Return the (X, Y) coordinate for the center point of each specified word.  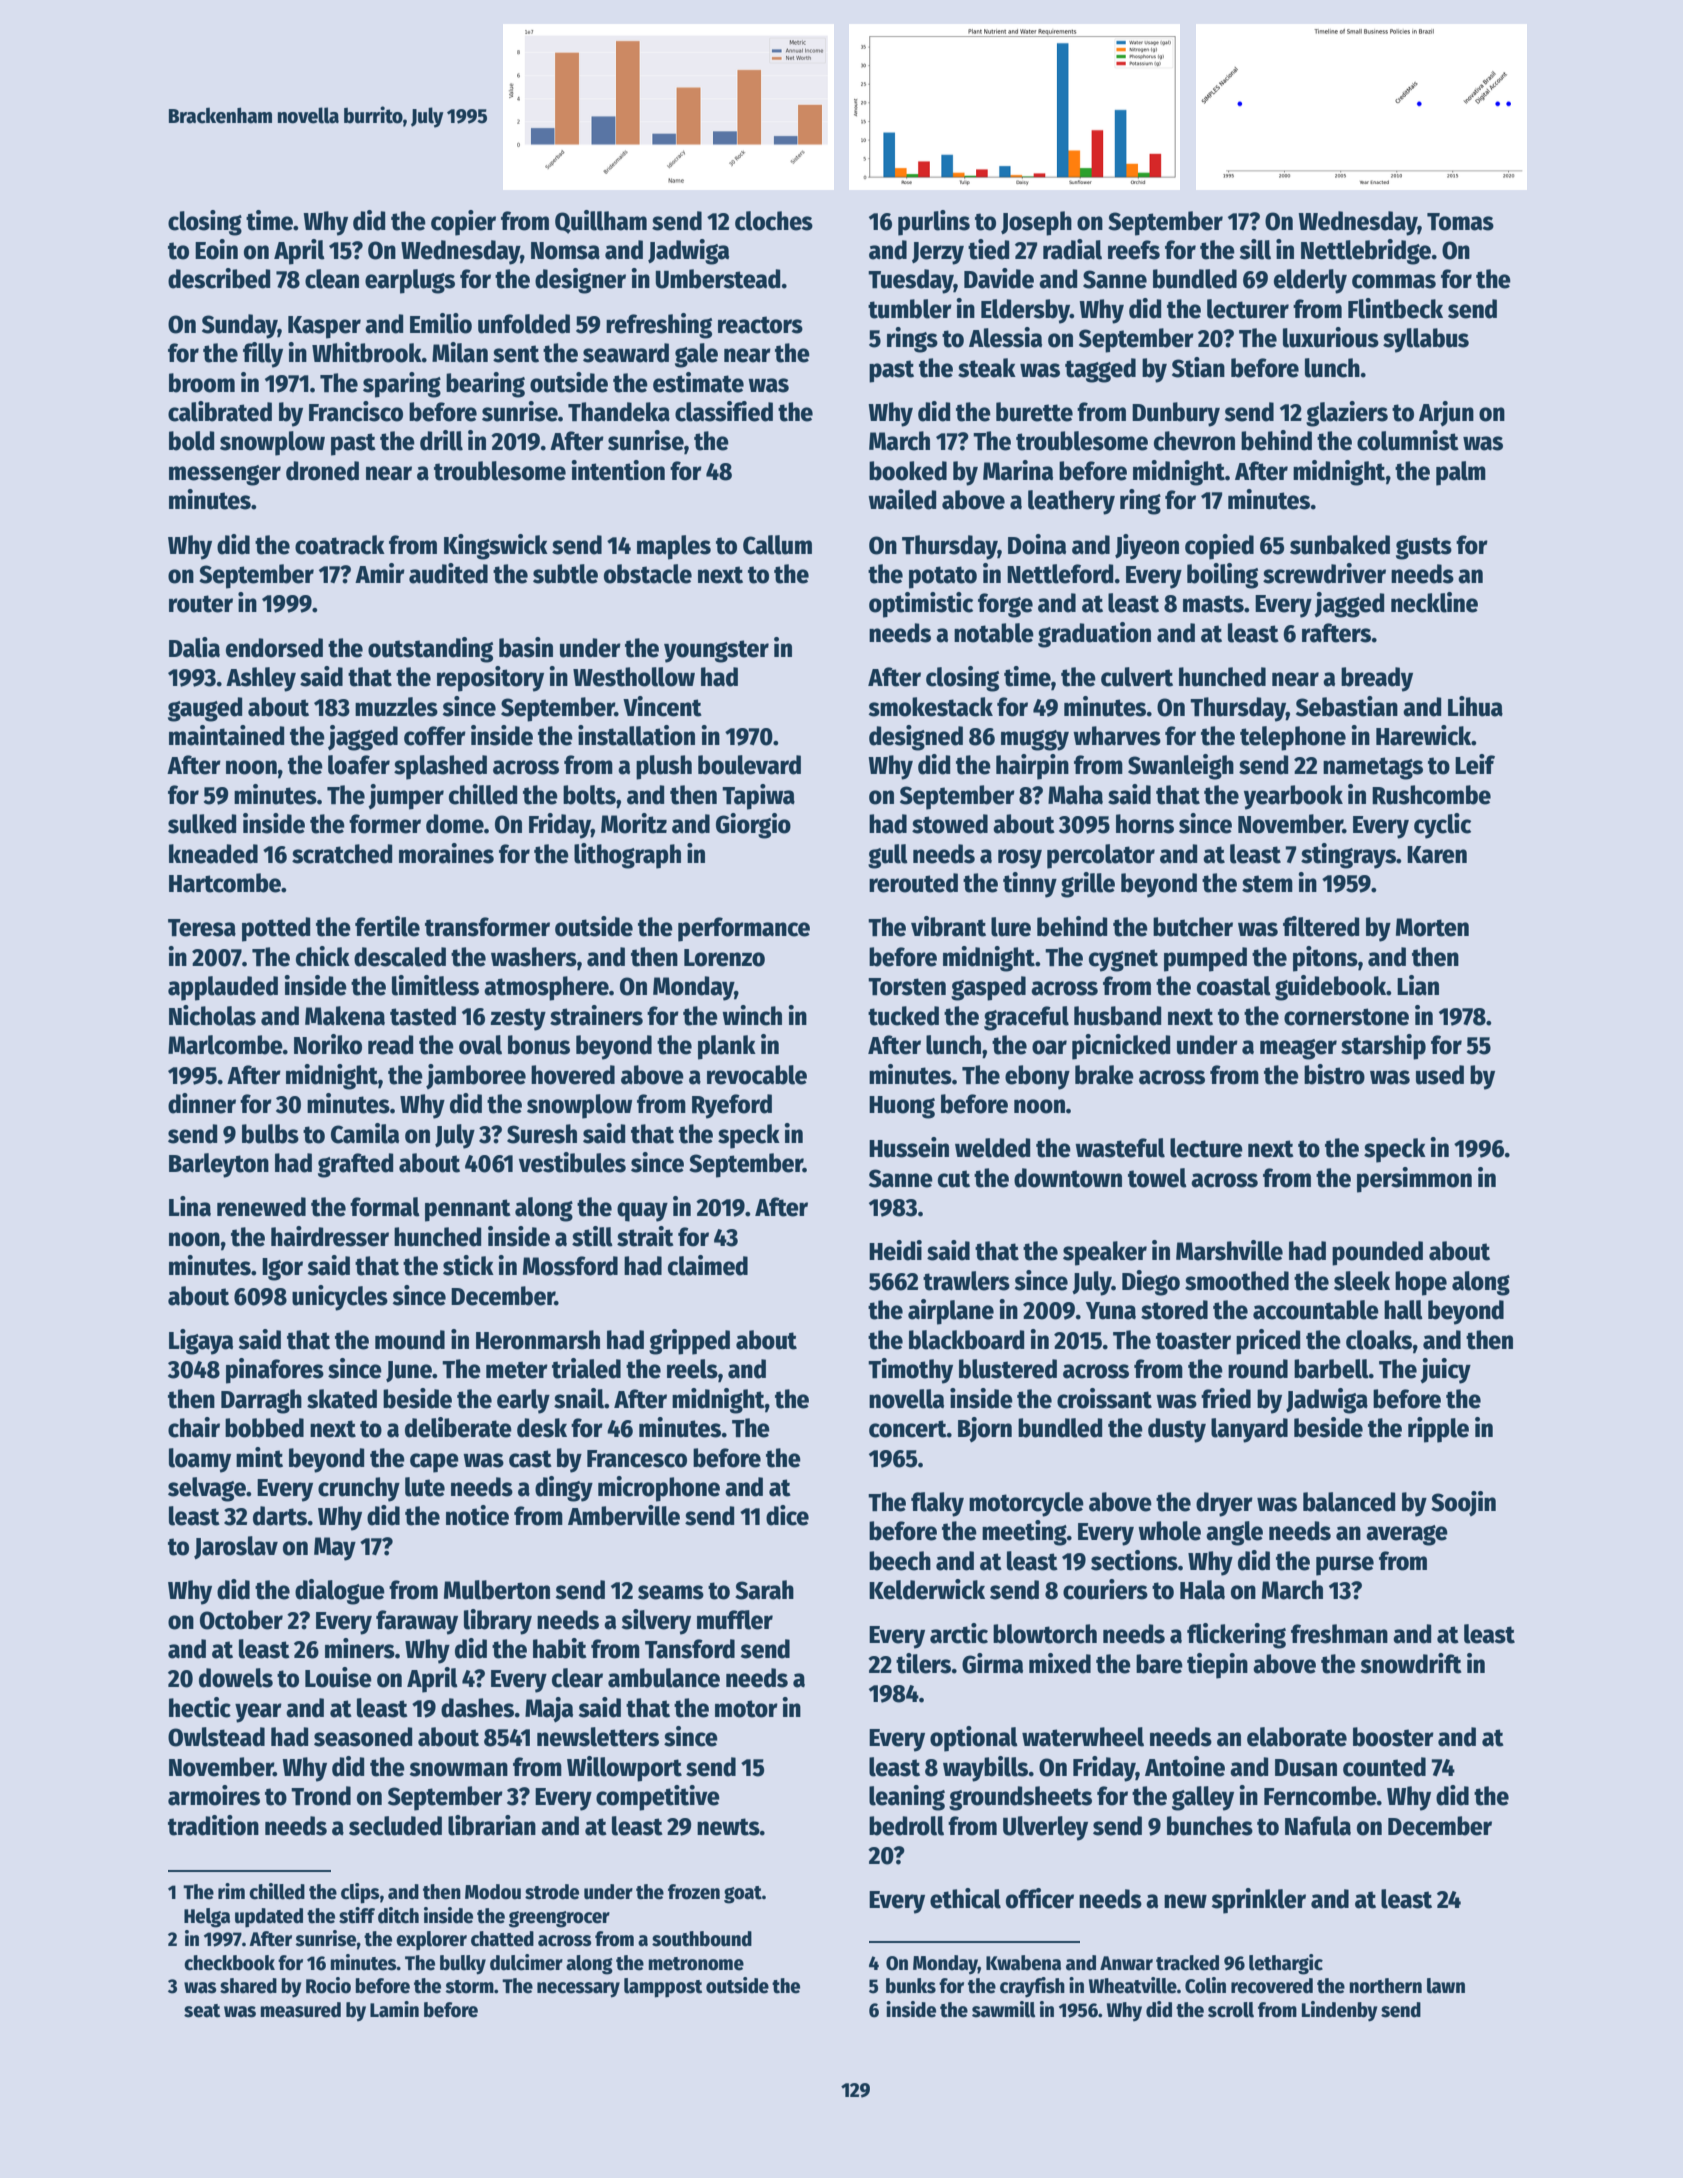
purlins (934, 223)
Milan (460, 352)
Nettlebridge (1366, 252)
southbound (702, 1939)
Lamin (394, 2009)
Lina (190, 1206)
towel (1157, 1178)
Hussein (909, 1147)
